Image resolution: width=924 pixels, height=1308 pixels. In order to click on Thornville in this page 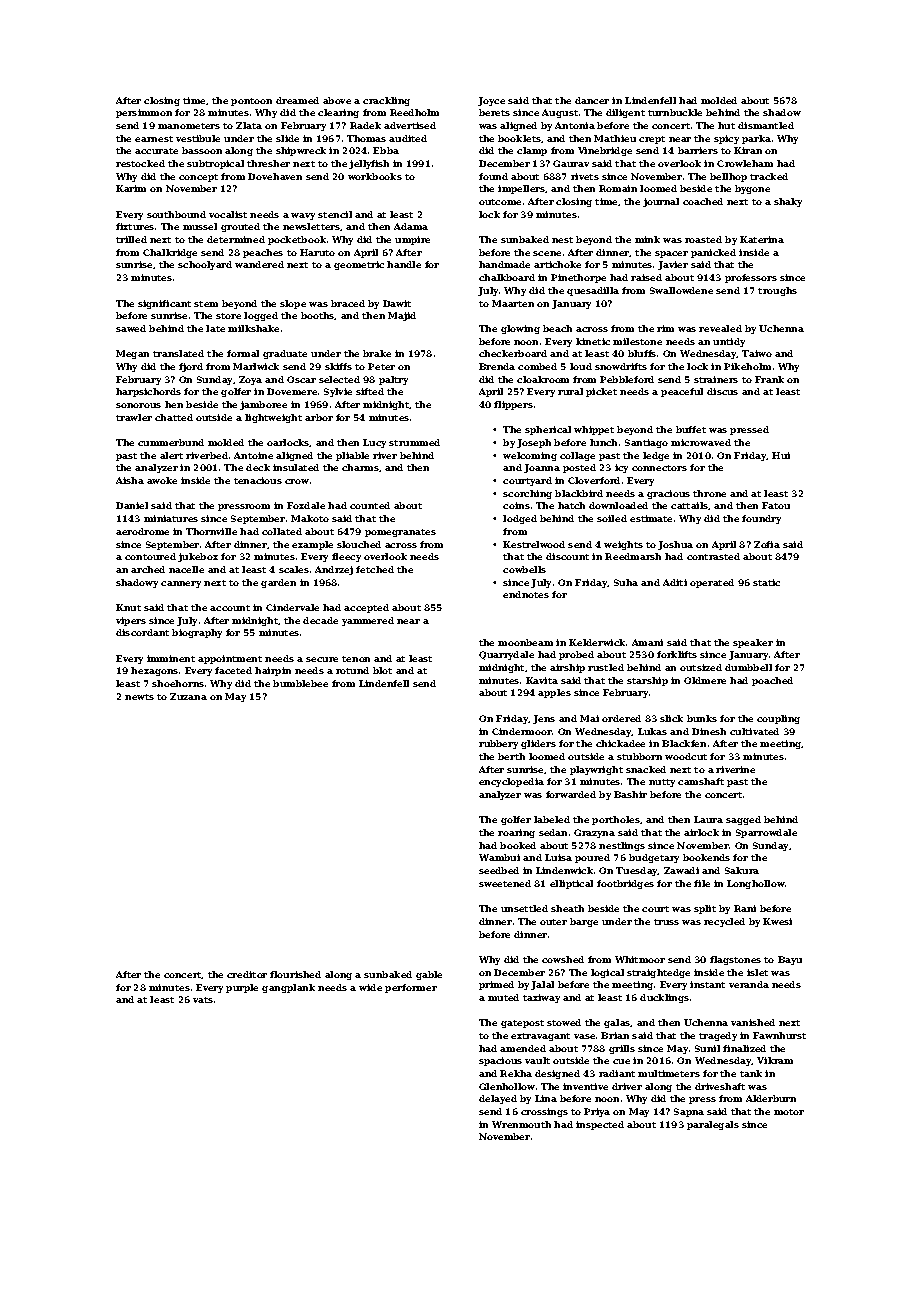, I will do `click(211, 531)`.
